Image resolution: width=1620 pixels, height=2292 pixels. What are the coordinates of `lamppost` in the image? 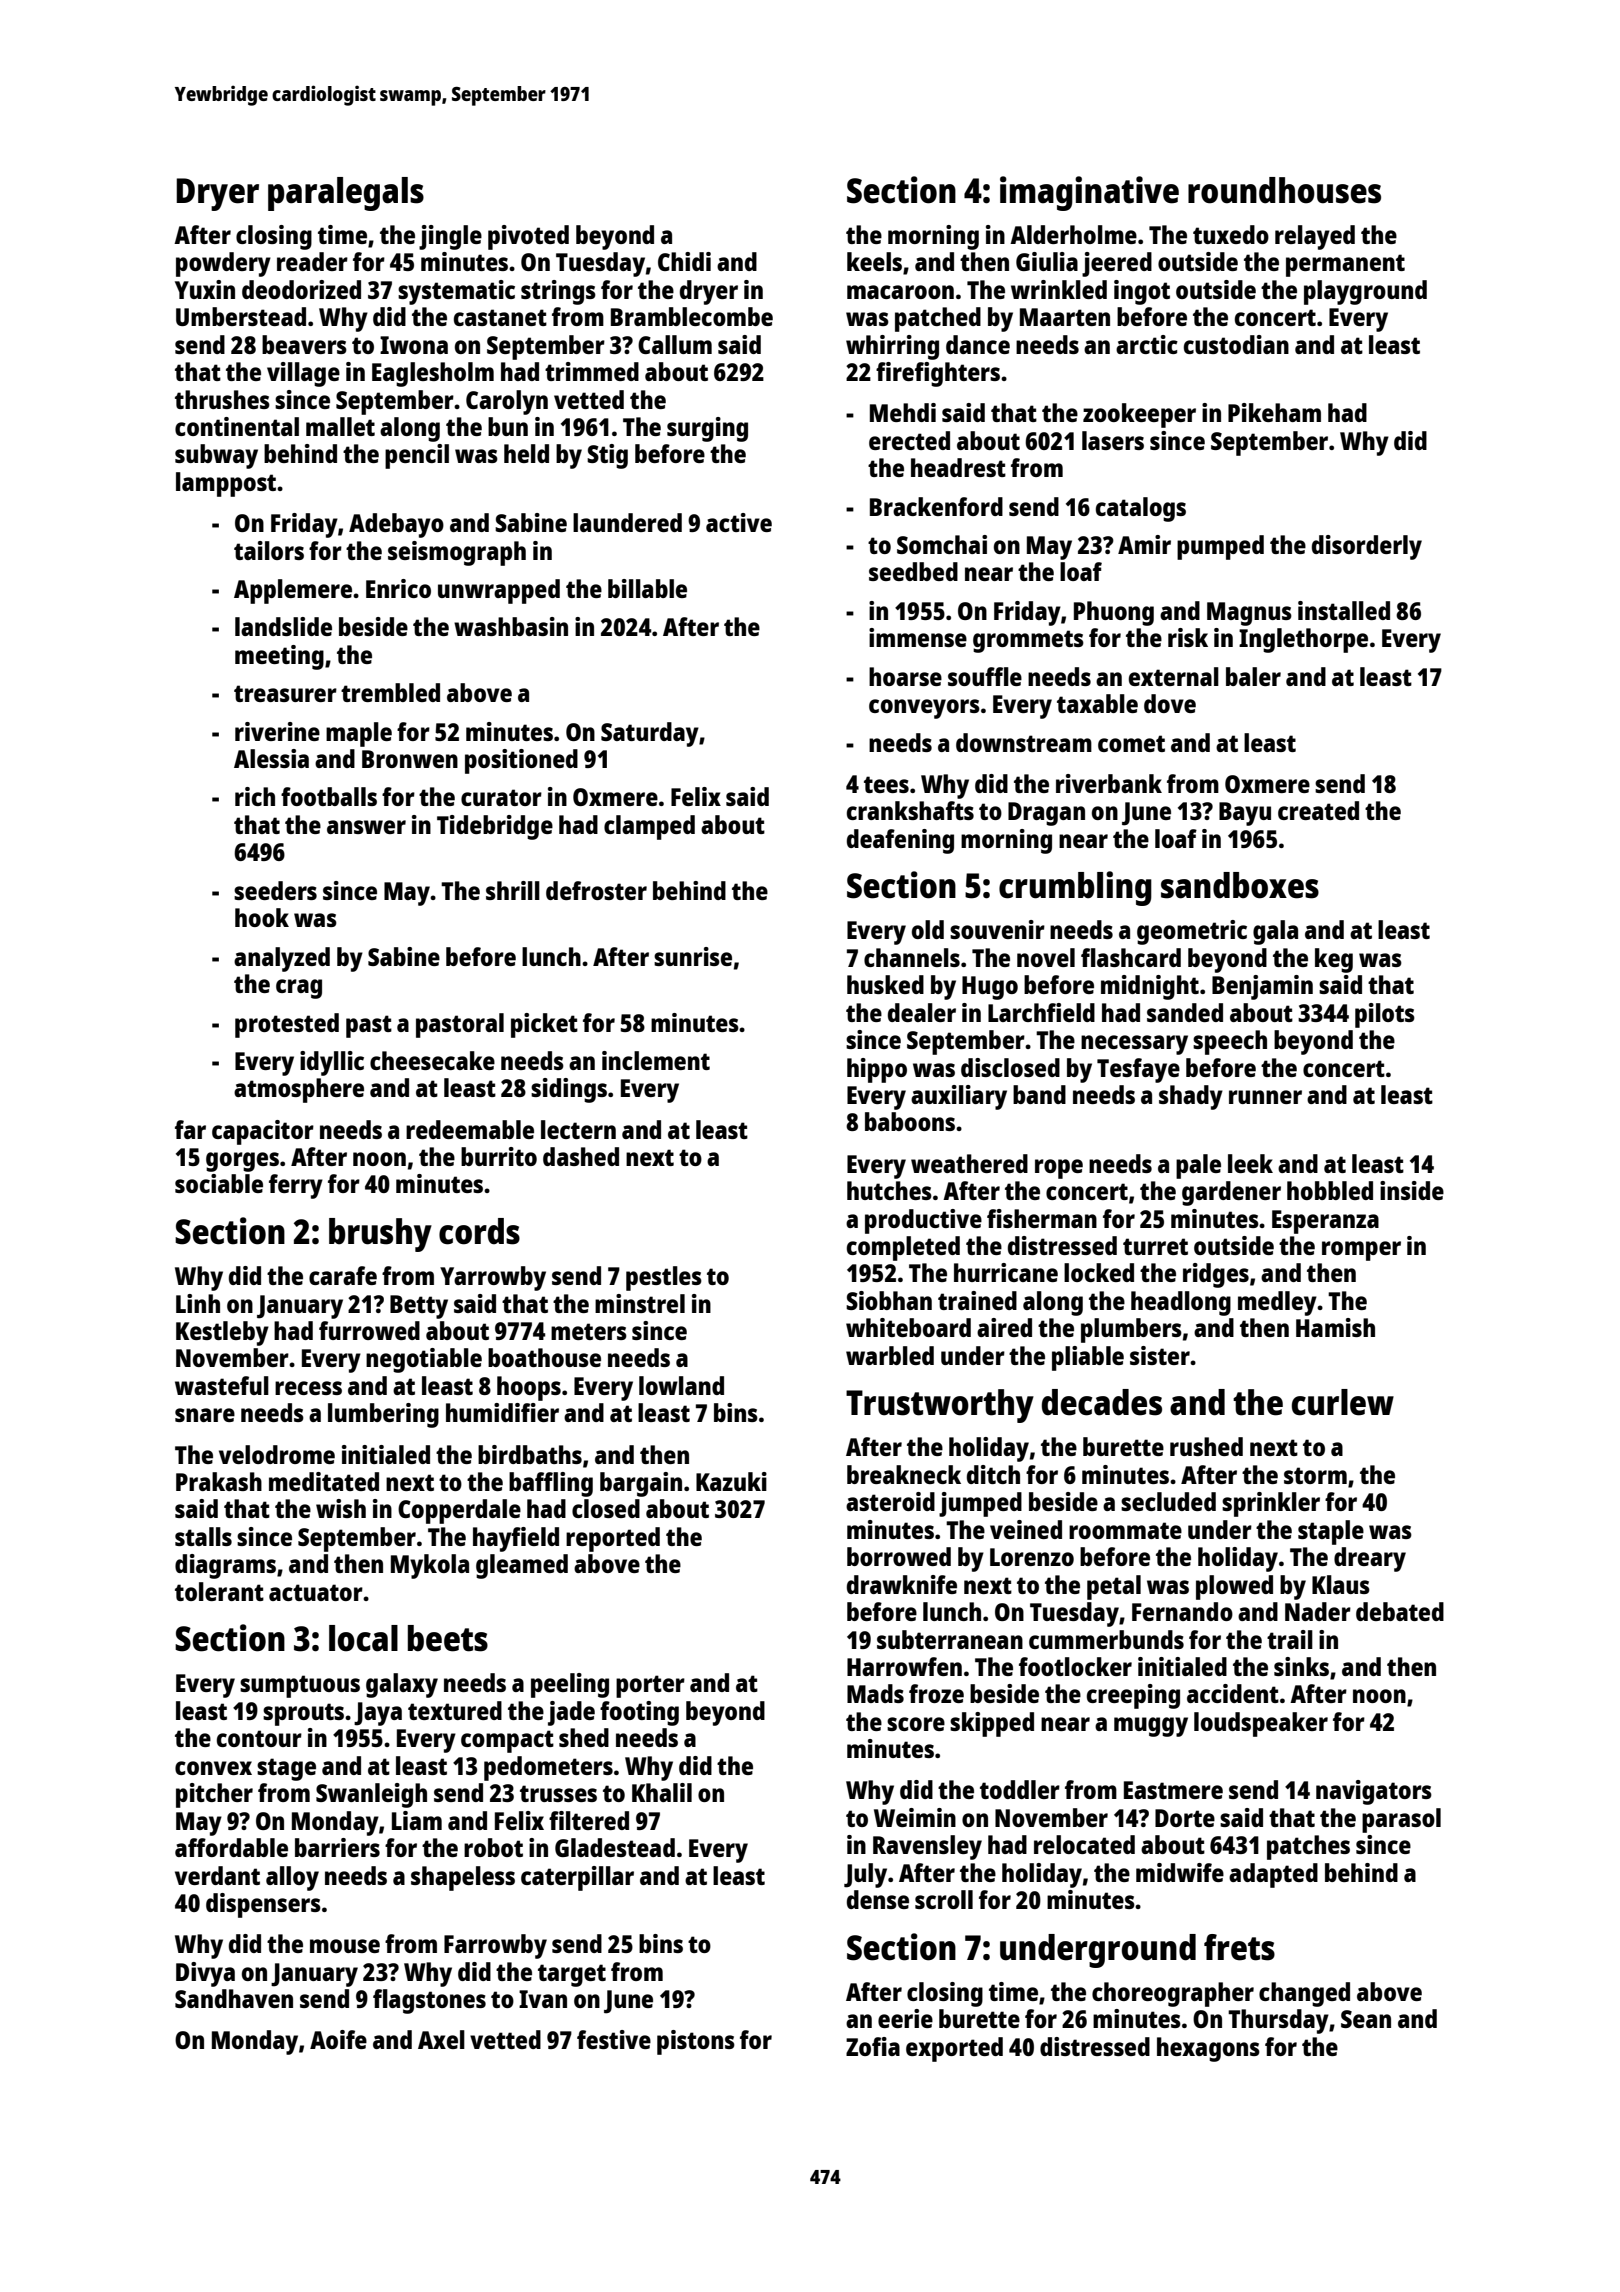 It's located at (226, 484).
